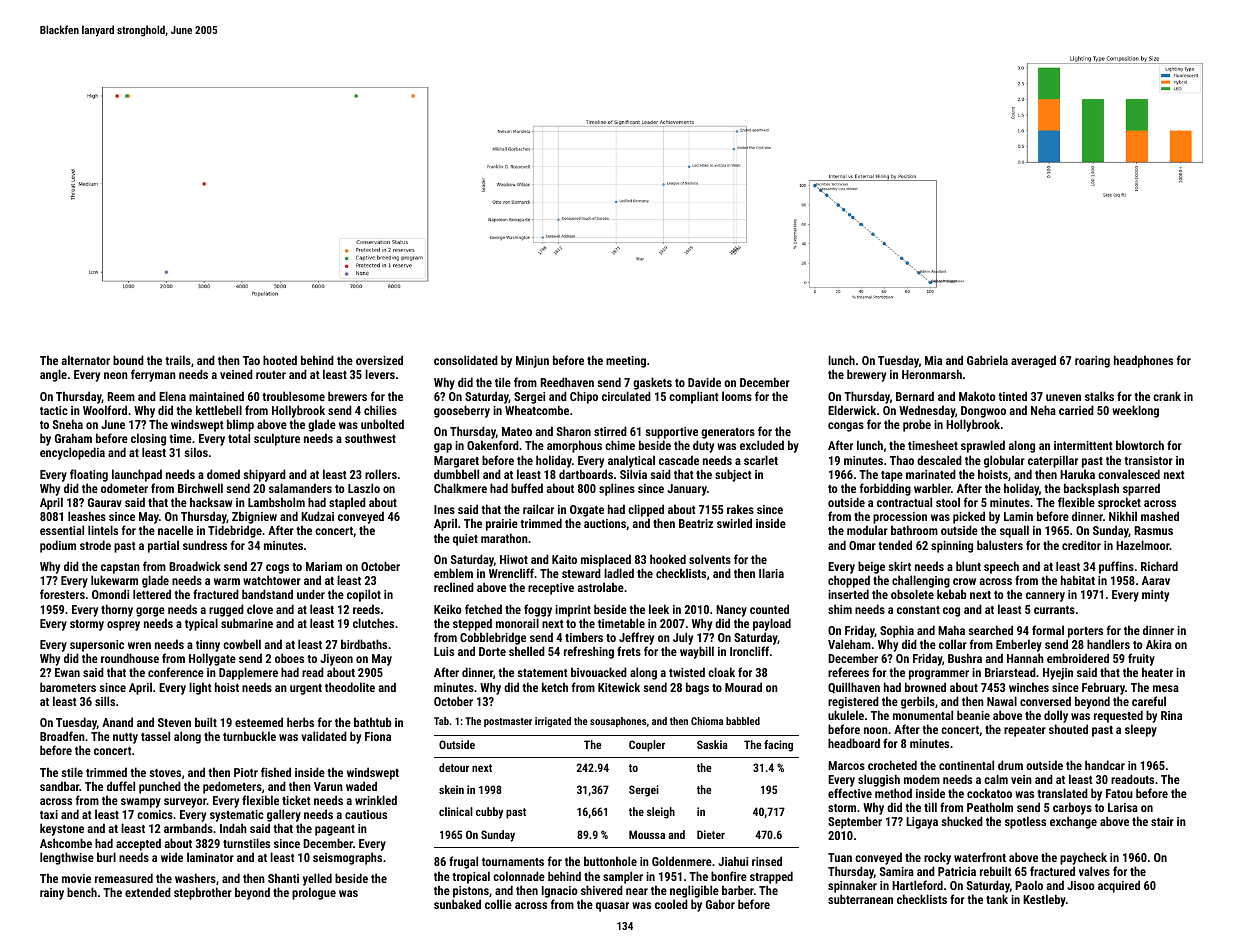 This page has width=1233, height=952. Describe the element at coordinates (233, 828) in the page. I see `Indah` at that location.
